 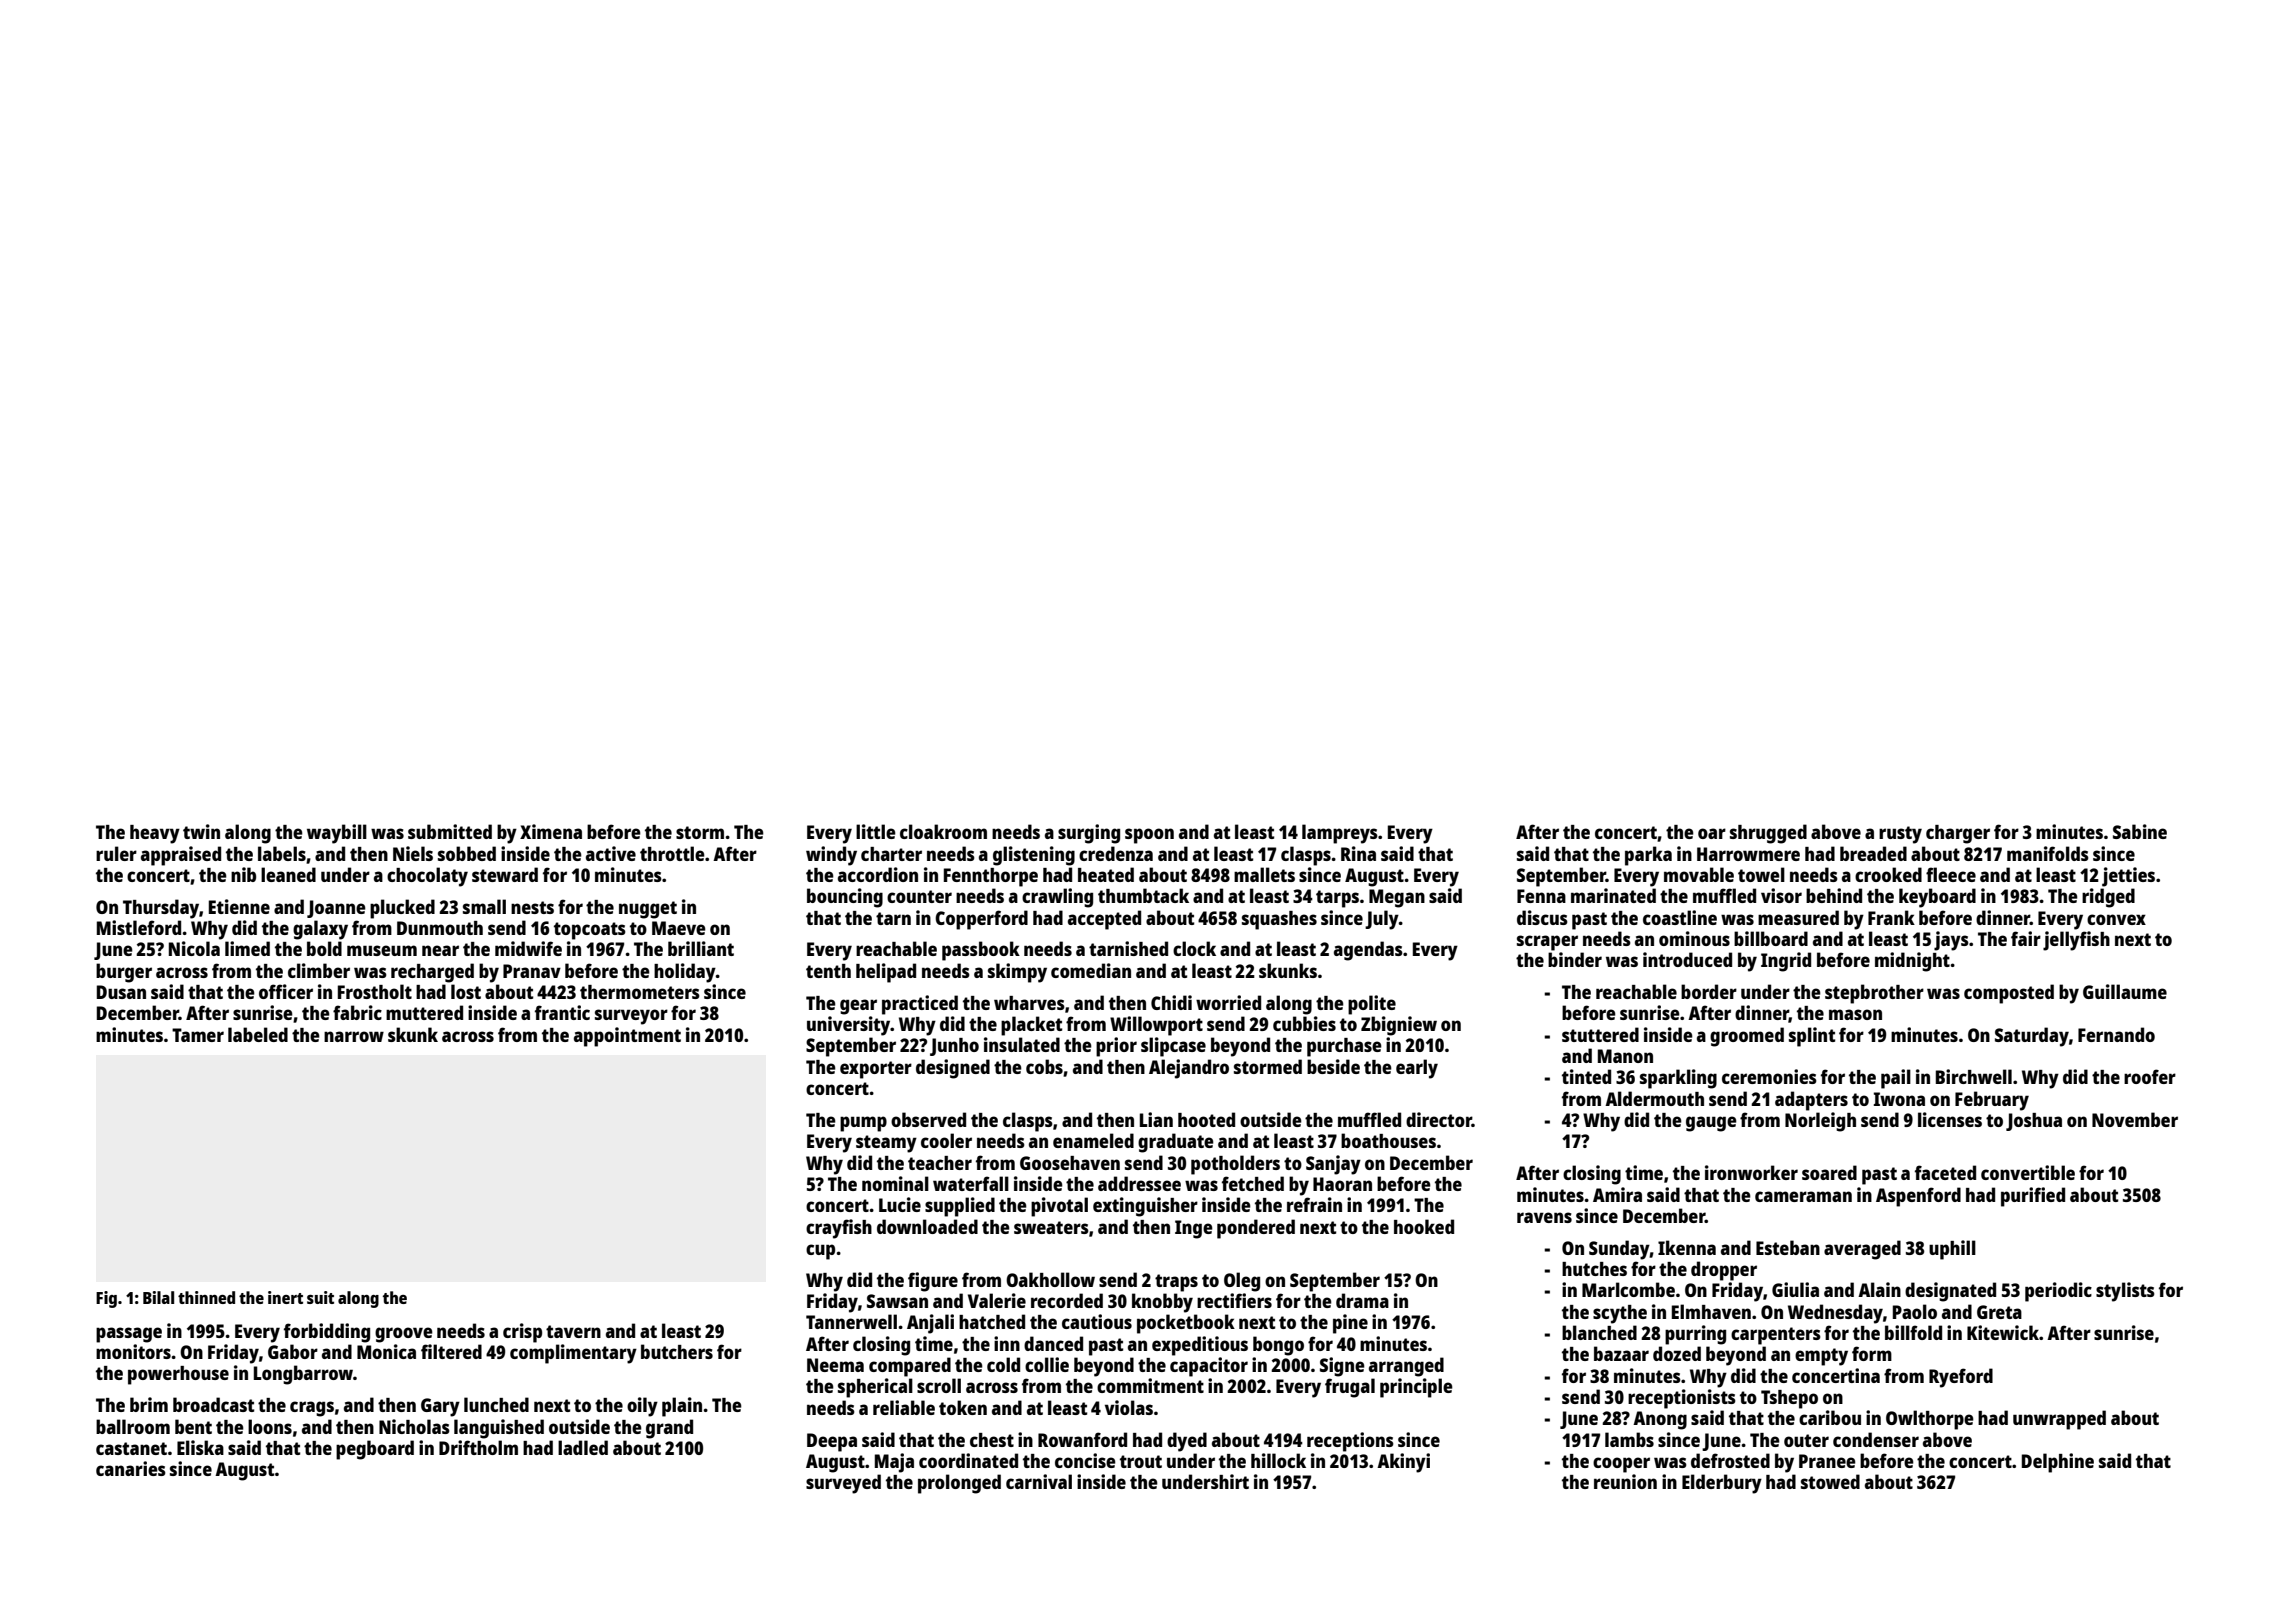 What do you see at coordinates (863, 1124) in the image?
I see `pump` at bounding box center [863, 1124].
